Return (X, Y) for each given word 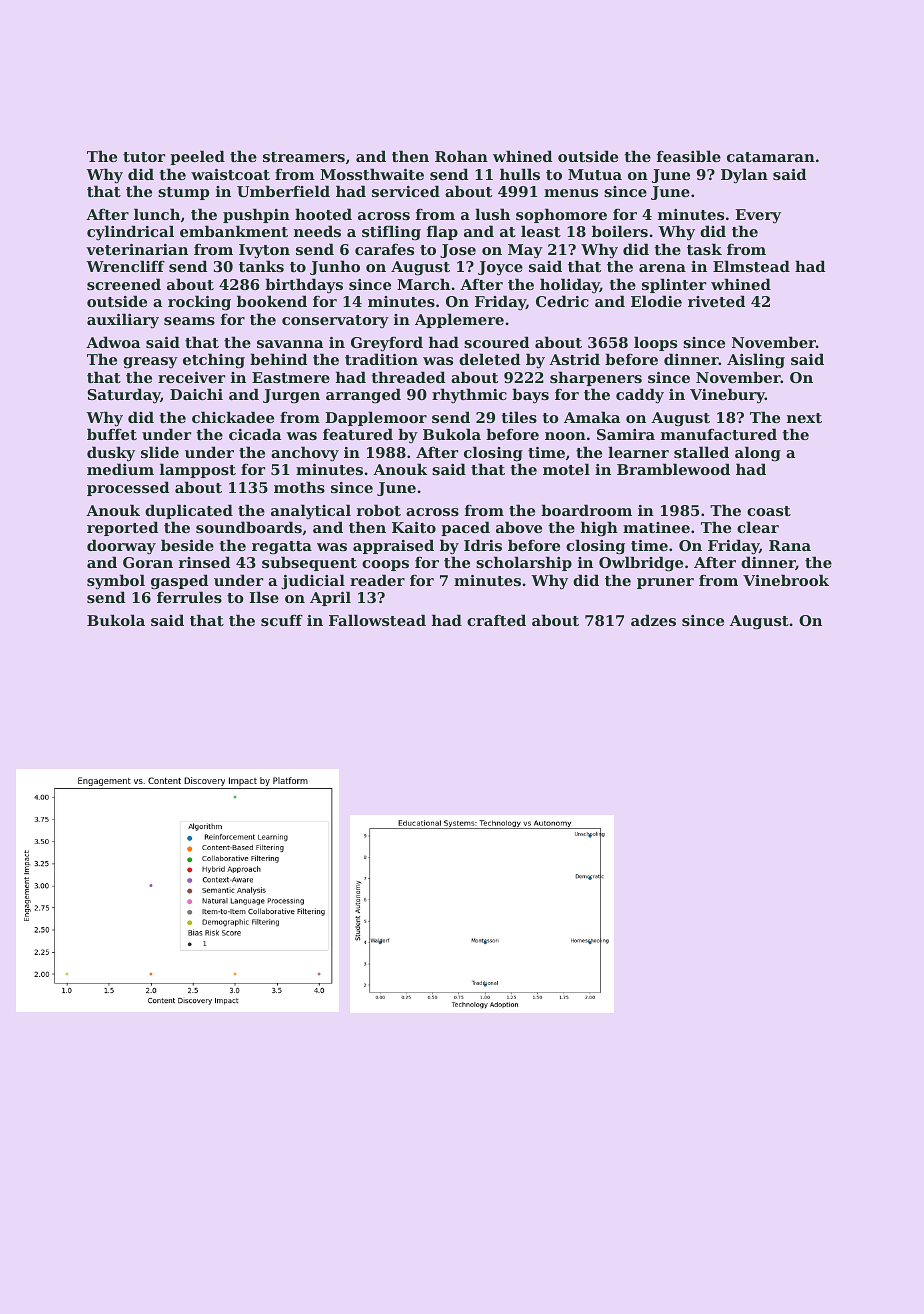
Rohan (461, 156)
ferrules (189, 597)
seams (189, 321)
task (704, 249)
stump (183, 193)
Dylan (744, 176)
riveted (716, 301)
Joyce (500, 268)
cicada (255, 434)
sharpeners (596, 378)
